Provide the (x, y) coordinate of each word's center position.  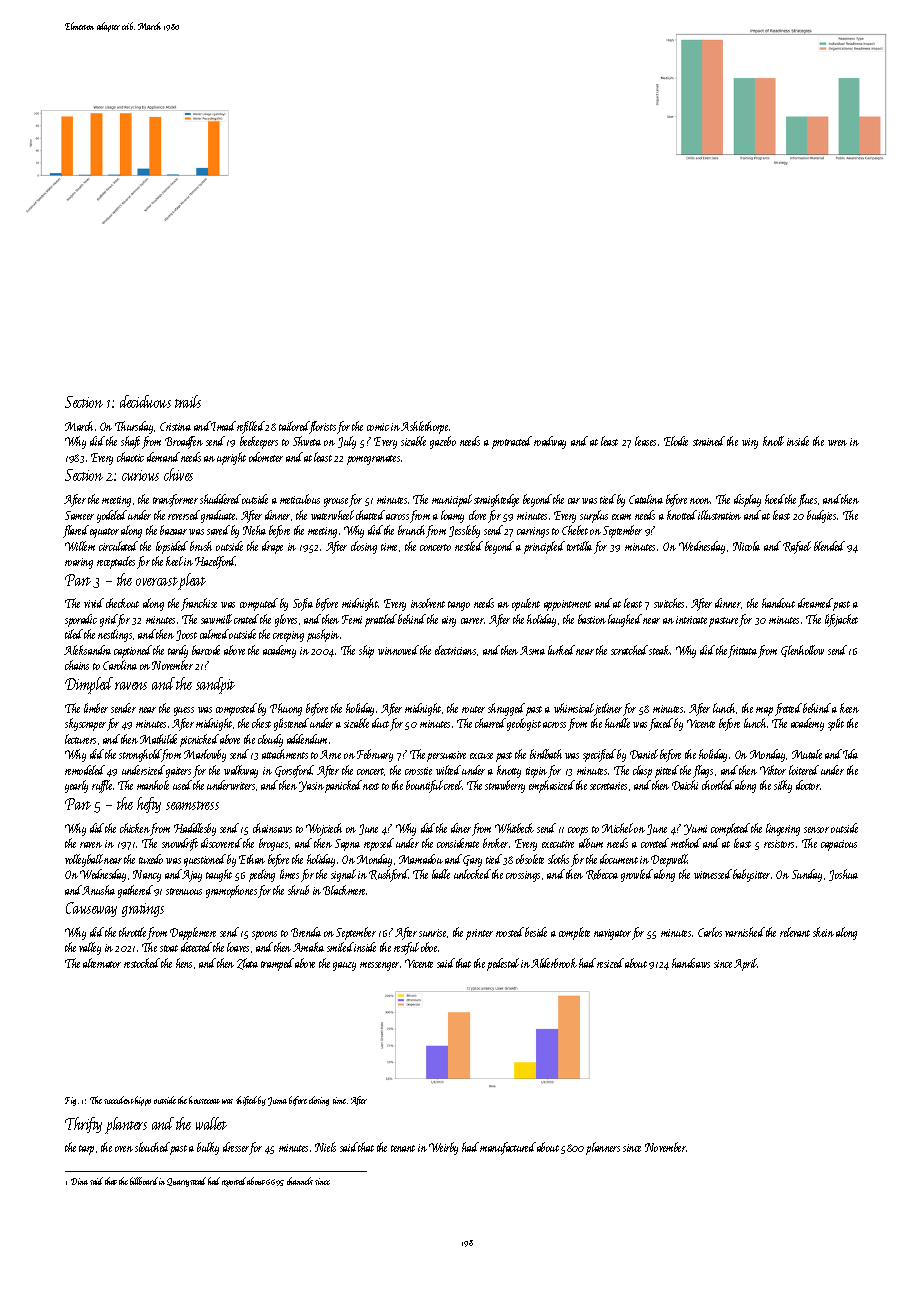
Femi (352, 619)
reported (234, 1182)
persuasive (446, 756)
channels (300, 1181)
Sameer (79, 515)
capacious (839, 845)
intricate (691, 620)
